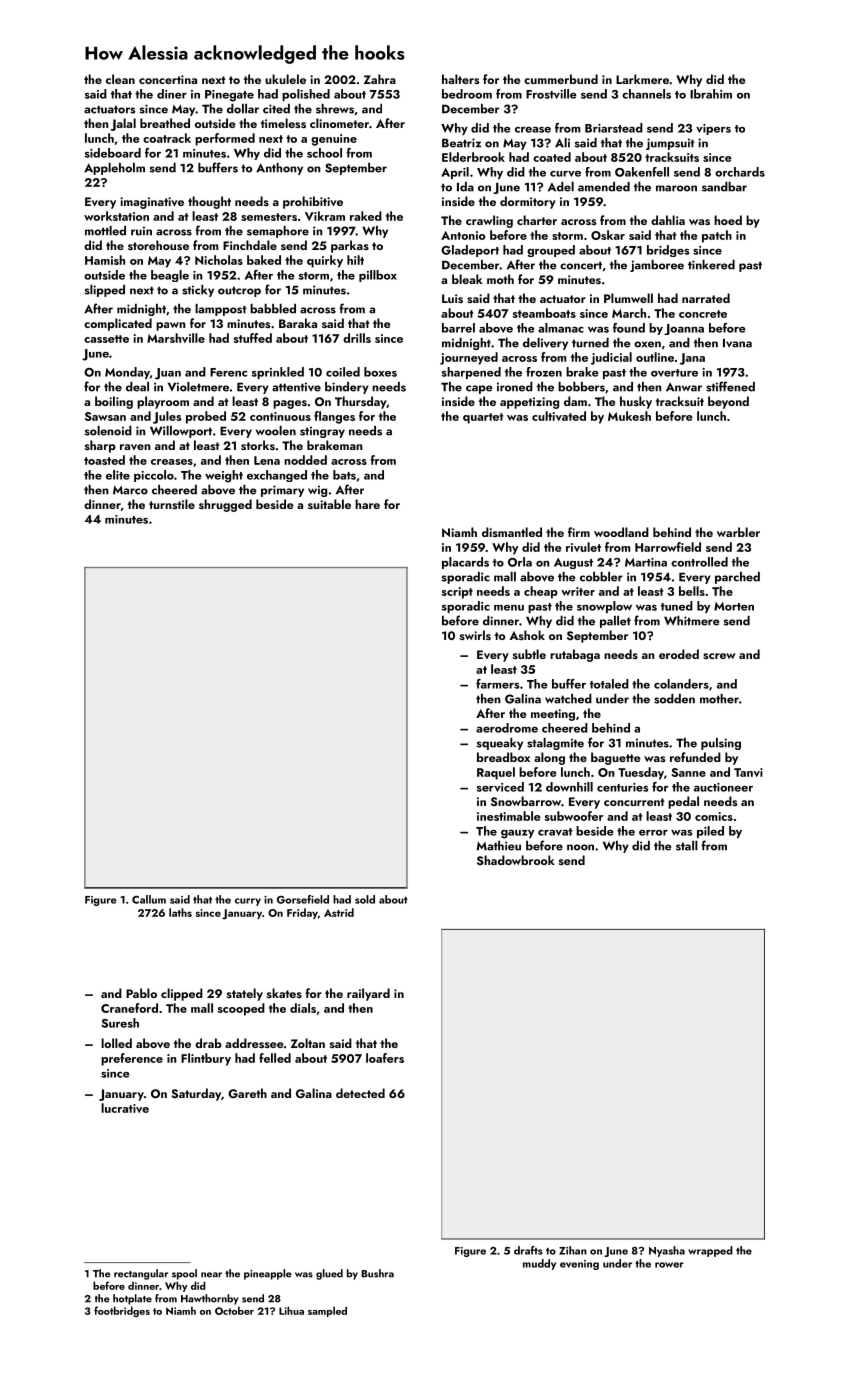 This screenshot has width=849, height=1400. Describe the element at coordinates (280, 416) in the screenshot. I see `continuous` at that location.
